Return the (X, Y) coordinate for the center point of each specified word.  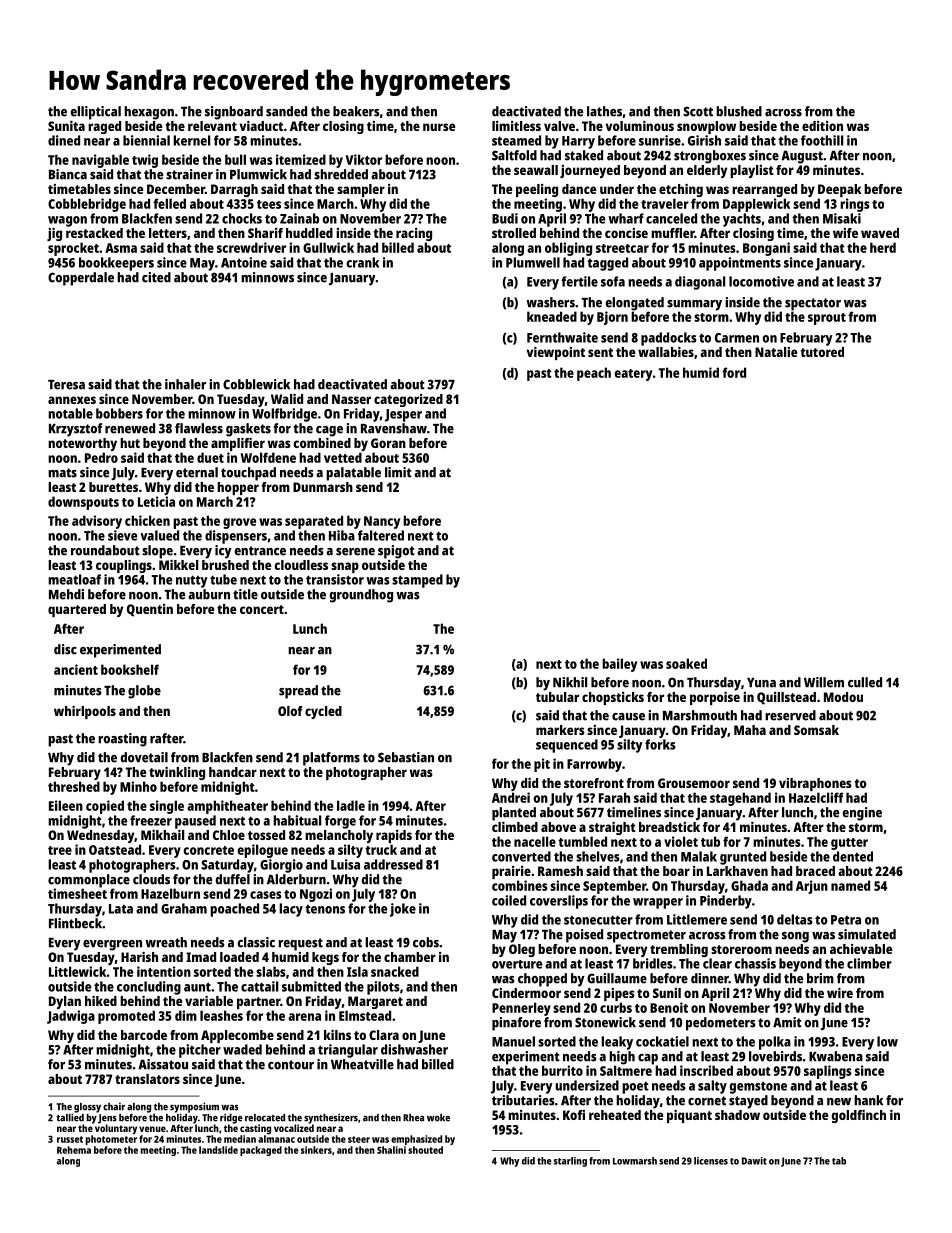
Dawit (754, 1161)
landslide (218, 1150)
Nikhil (570, 682)
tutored (822, 352)
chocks (242, 218)
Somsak (816, 730)
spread (298, 692)
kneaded (552, 316)
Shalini (391, 1150)
